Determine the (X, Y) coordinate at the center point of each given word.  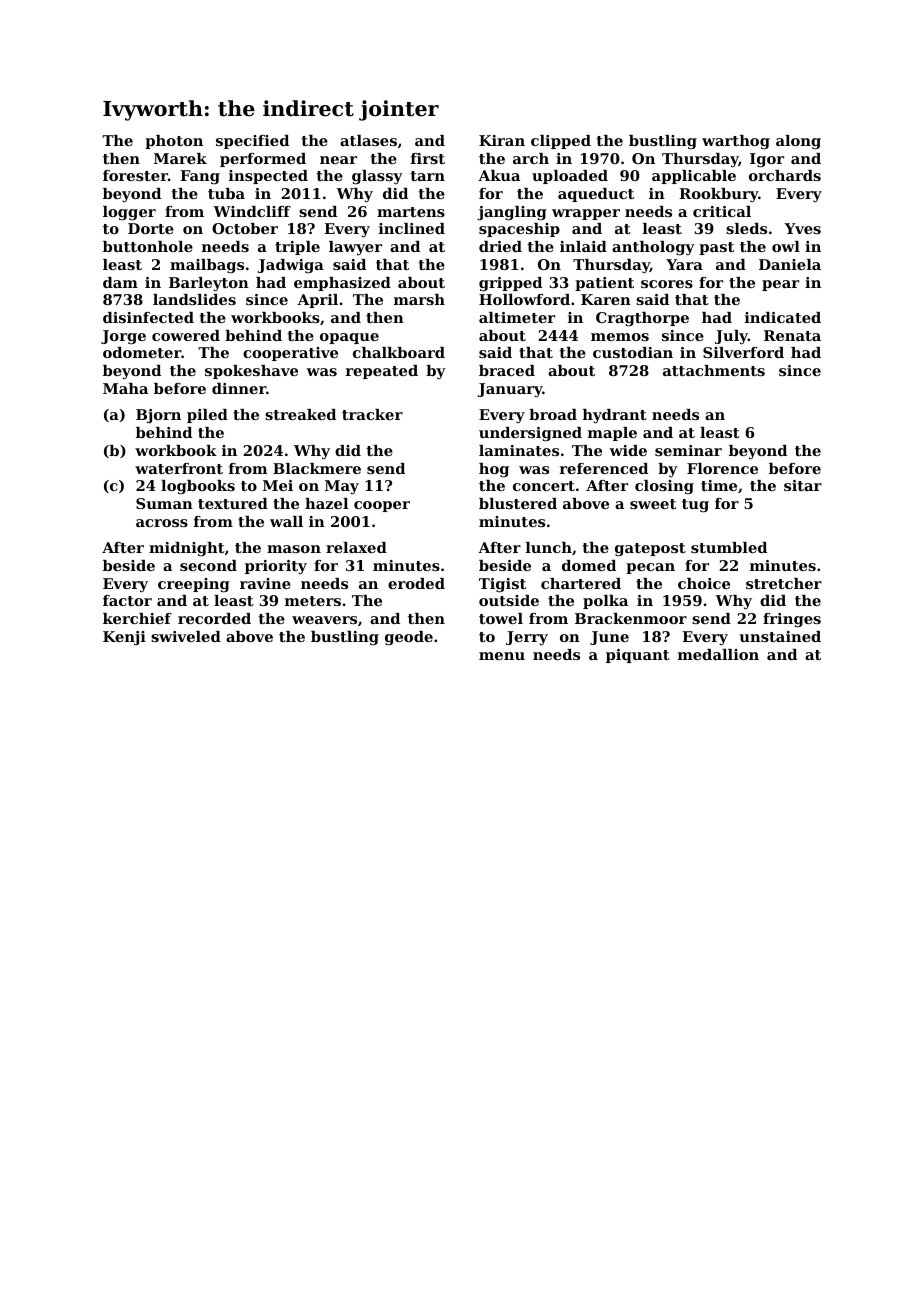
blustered (518, 503)
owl (786, 246)
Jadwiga (290, 266)
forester (135, 175)
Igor (767, 160)
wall (286, 521)
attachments (714, 370)
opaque (349, 338)
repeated (382, 372)
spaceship (519, 230)
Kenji (124, 638)
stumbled (729, 547)
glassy (377, 177)
